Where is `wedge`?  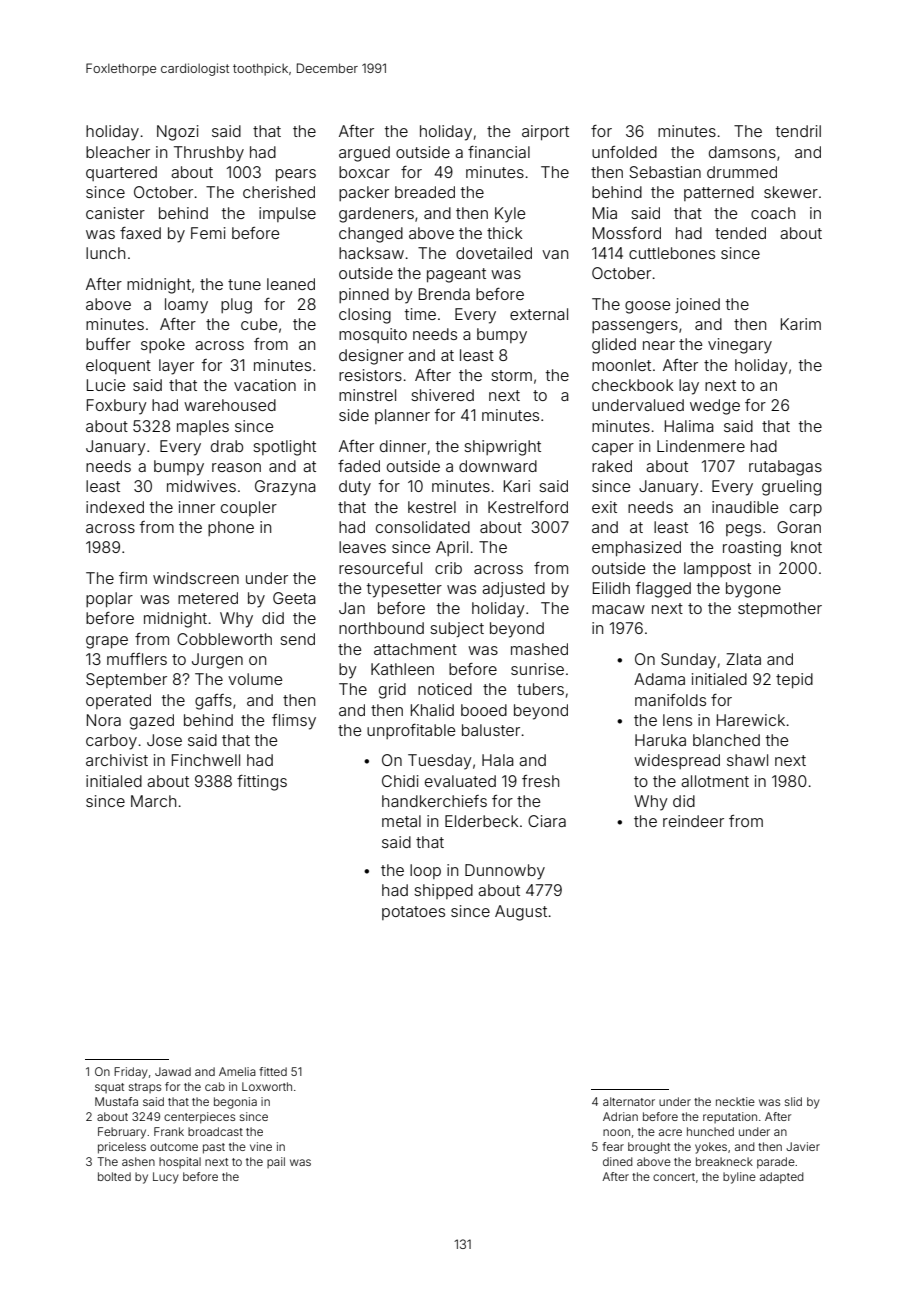 wedge is located at coordinates (715, 407).
